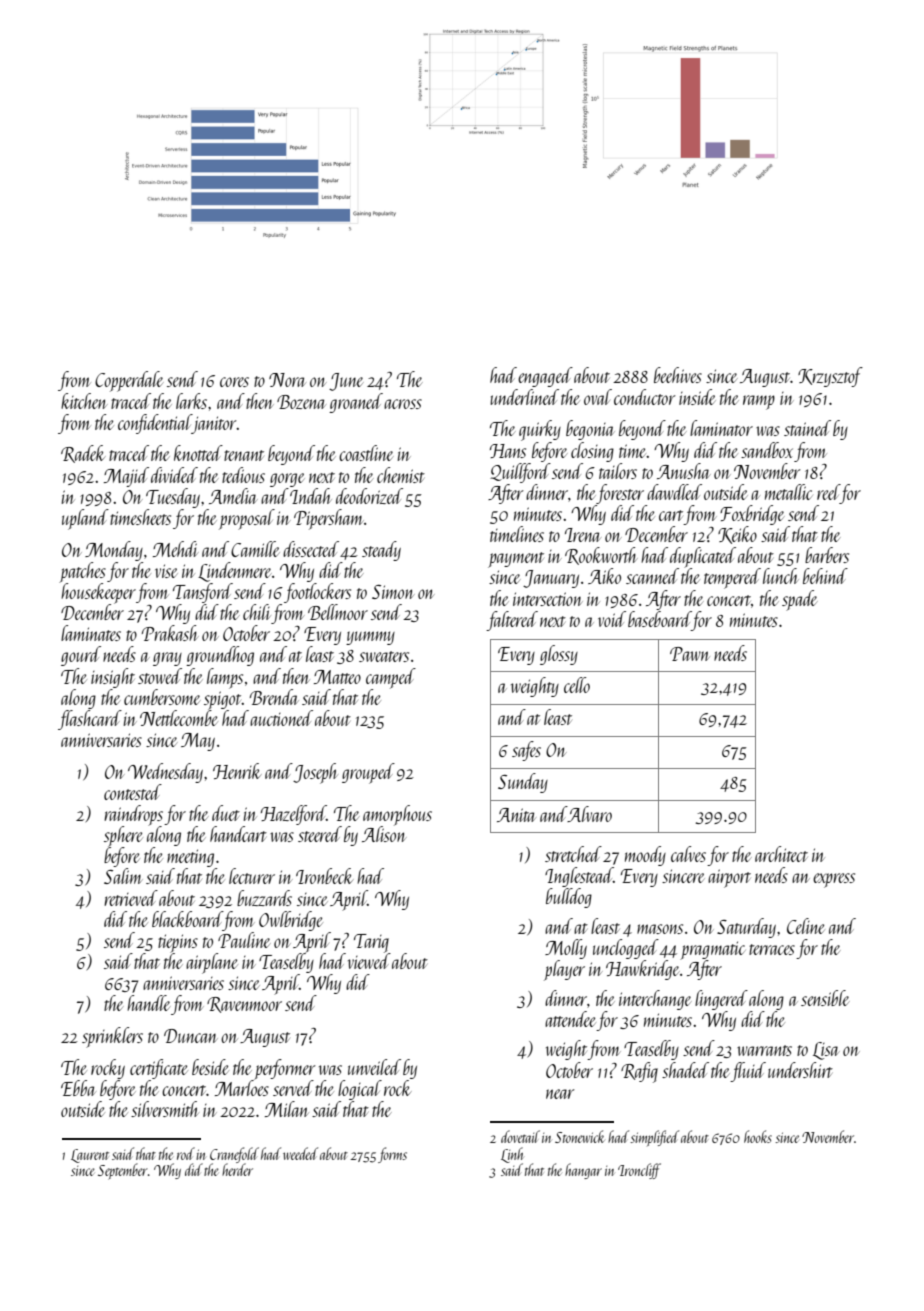  Describe the element at coordinates (577, 685) in the page. I see `cello` at that location.
